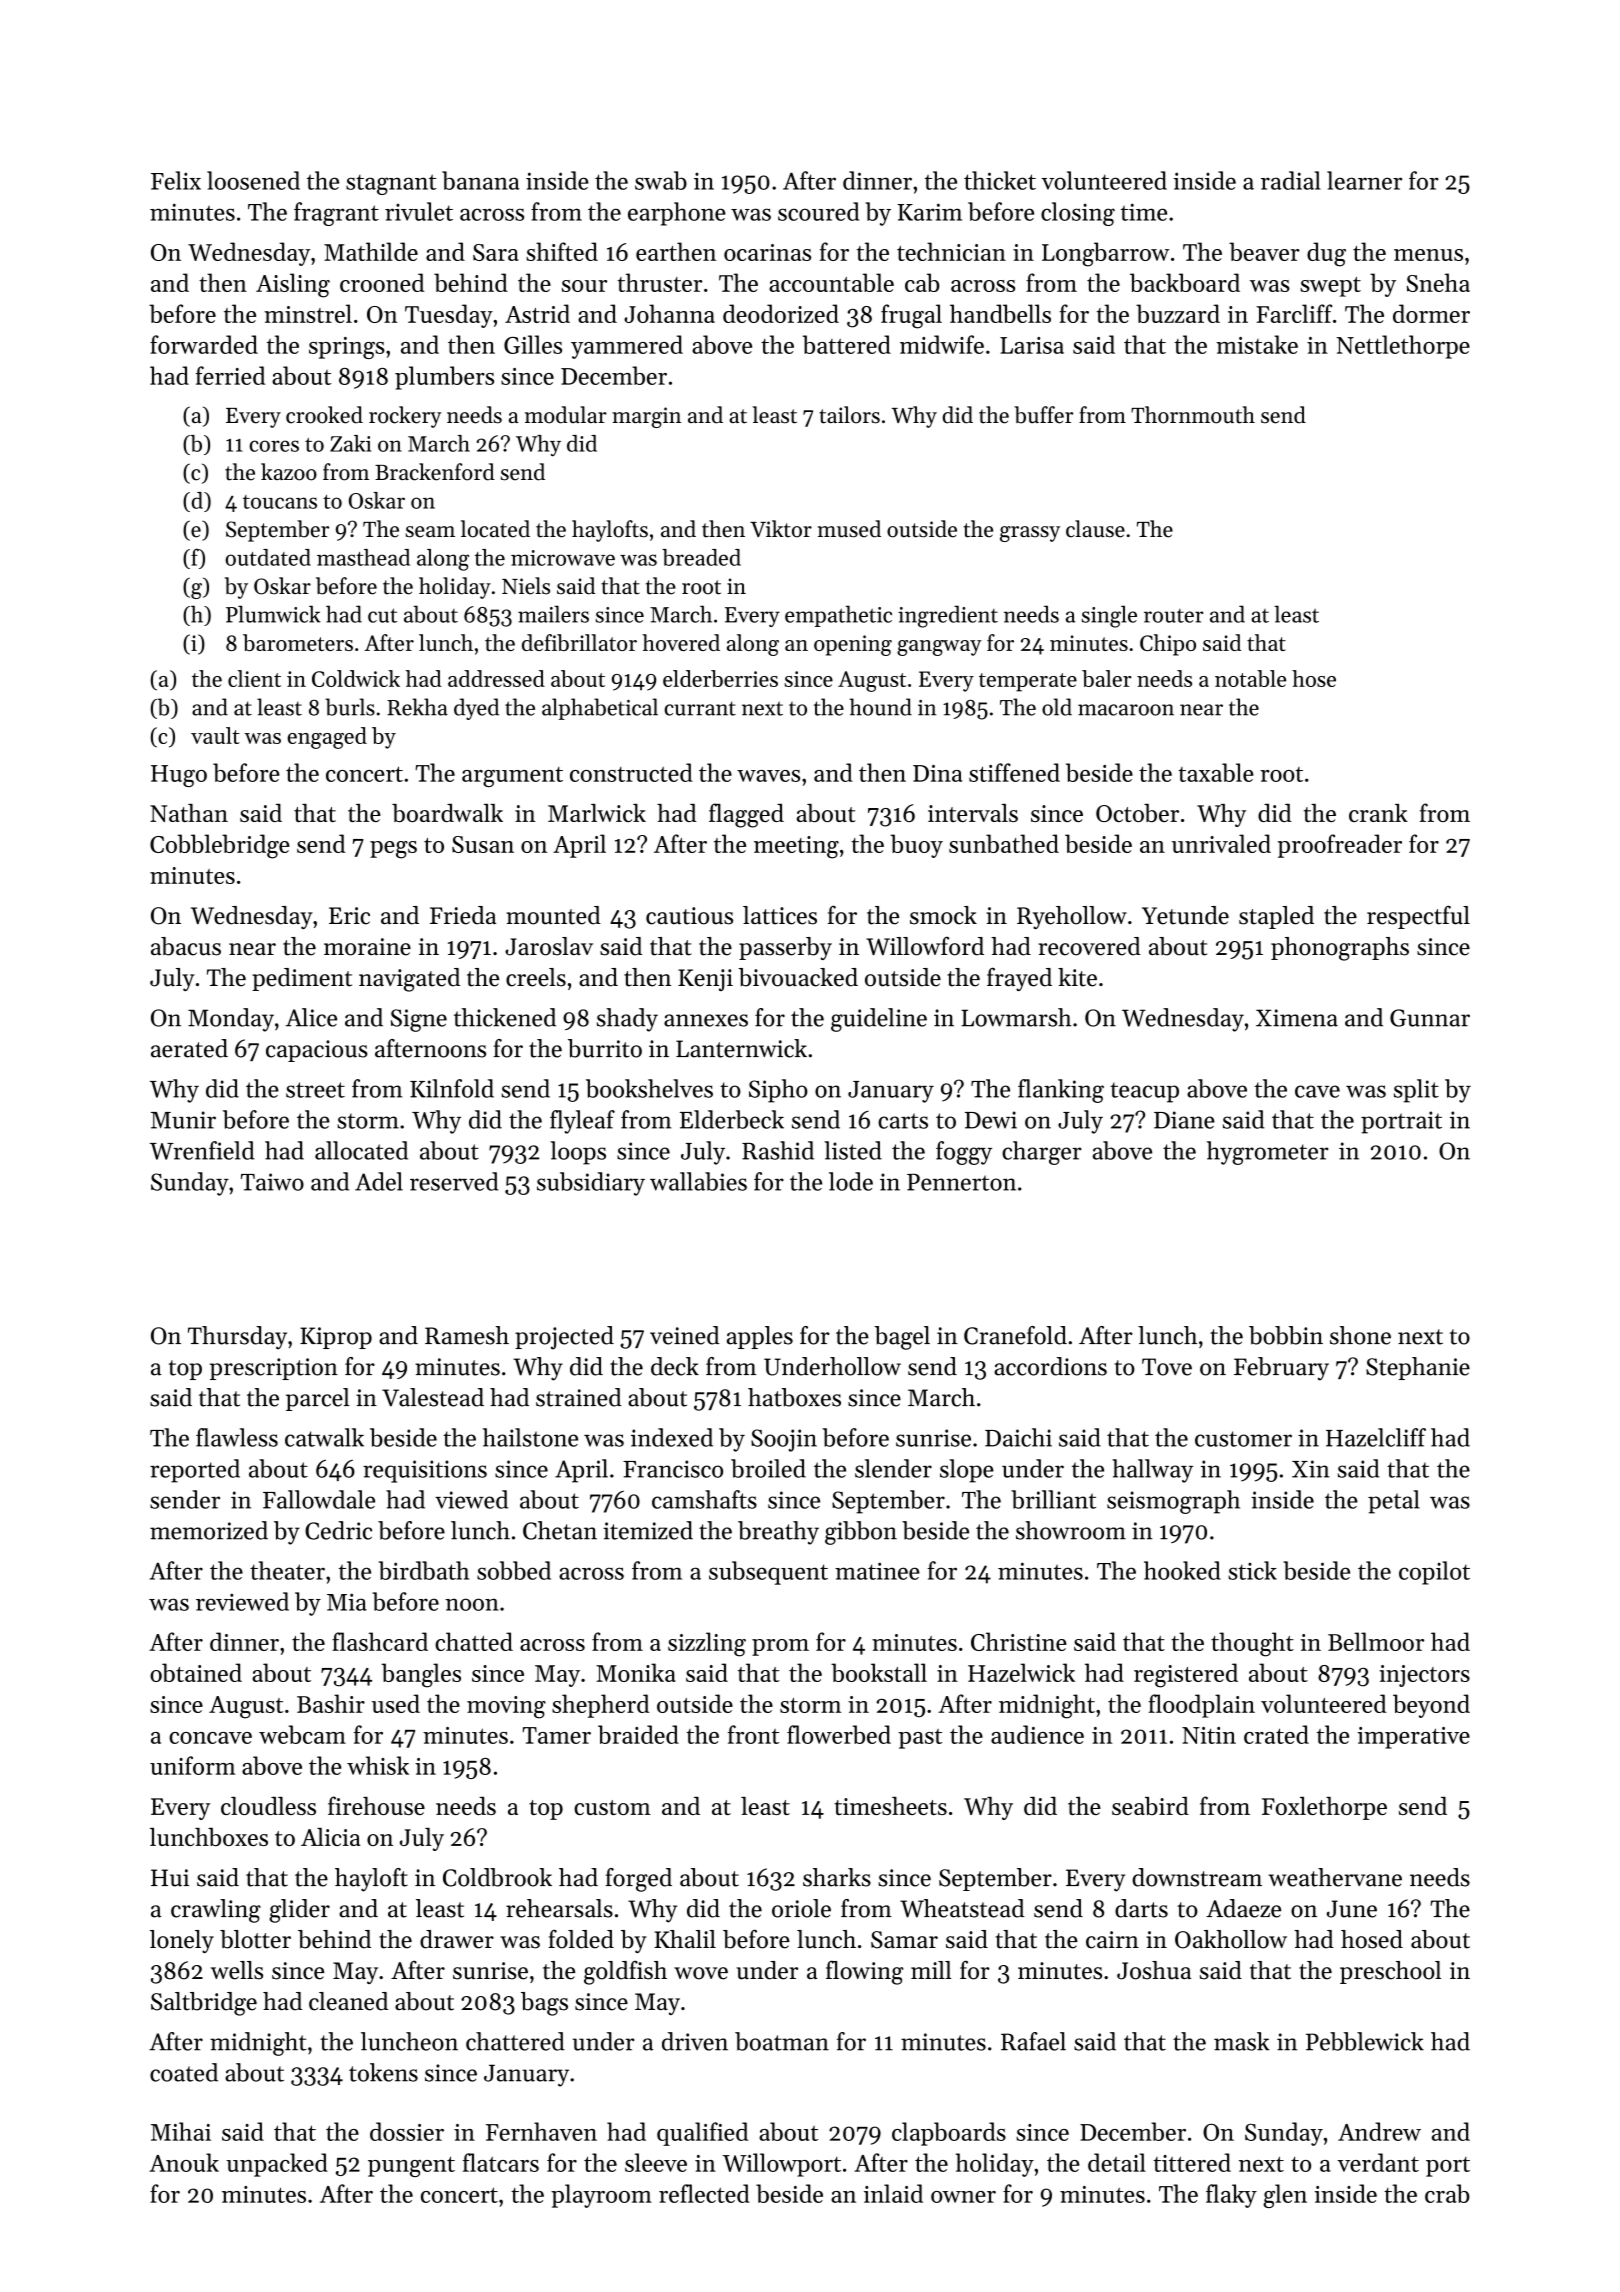 Image resolution: width=1620 pixels, height=2292 pixels. Describe the element at coordinates (378, 1765) in the screenshot. I see `whisk` at that location.
